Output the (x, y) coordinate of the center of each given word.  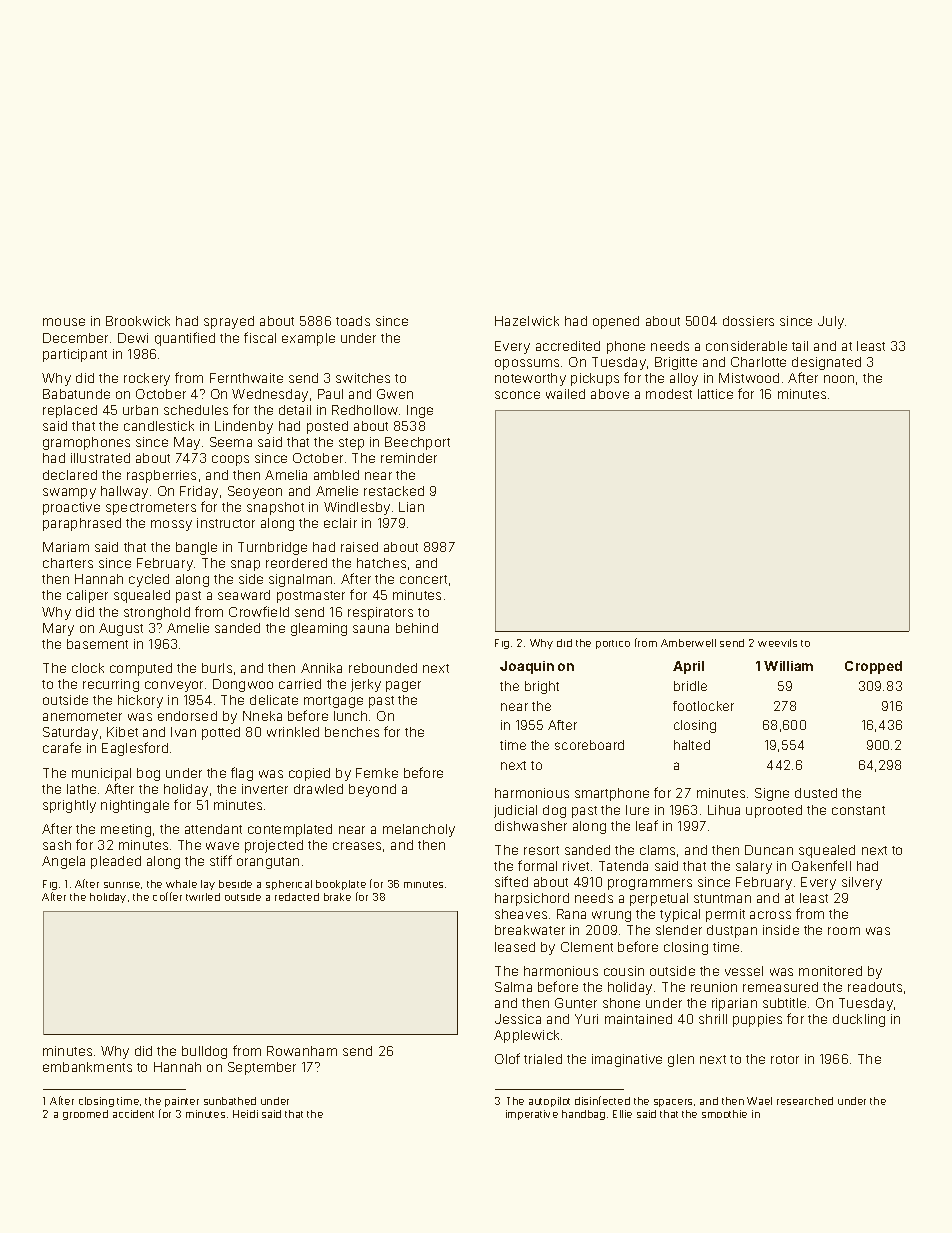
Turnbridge (272, 548)
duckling (859, 1020)
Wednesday (270, 395)
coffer (167, 896)
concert (423, 579)
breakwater (530, 930)
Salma (513, 987)
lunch (350, 716)
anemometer (82, 716)
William (788, 666)
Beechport (417, 443)
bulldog (204, 1052)
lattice (715, 394)
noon (839, 379)
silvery (862, 883)
